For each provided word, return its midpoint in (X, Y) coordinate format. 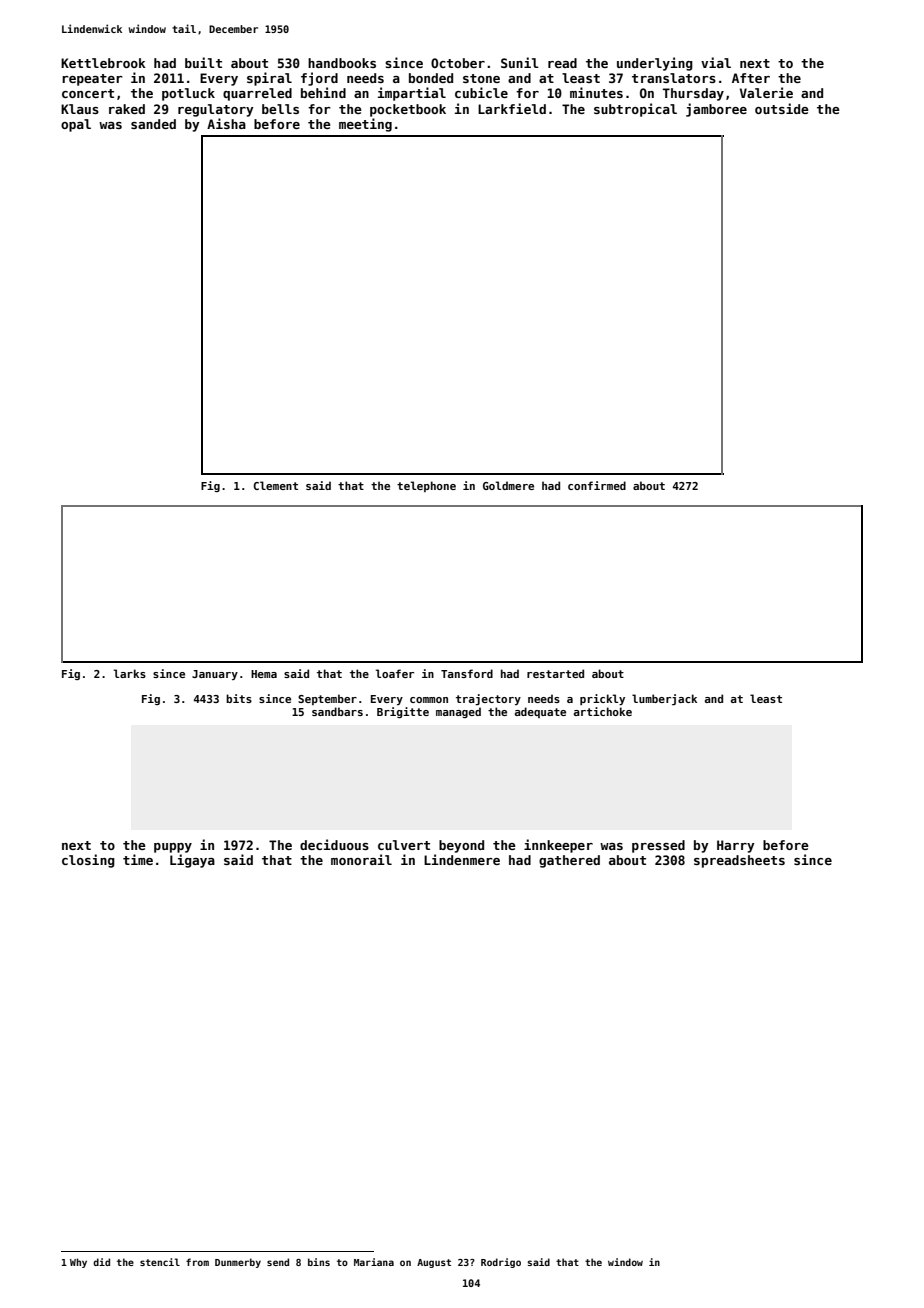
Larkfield (512, 108)
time (138, 859)
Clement (275, 485)
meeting (365, 125)
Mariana (374, 1262)
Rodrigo (501, 1263)
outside (782, 108)
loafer (395, 673)
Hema (264, 674)
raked (127, 109)
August (434, 1263)
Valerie (766, 92)
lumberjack (664, 699)
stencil (160, 1262)
